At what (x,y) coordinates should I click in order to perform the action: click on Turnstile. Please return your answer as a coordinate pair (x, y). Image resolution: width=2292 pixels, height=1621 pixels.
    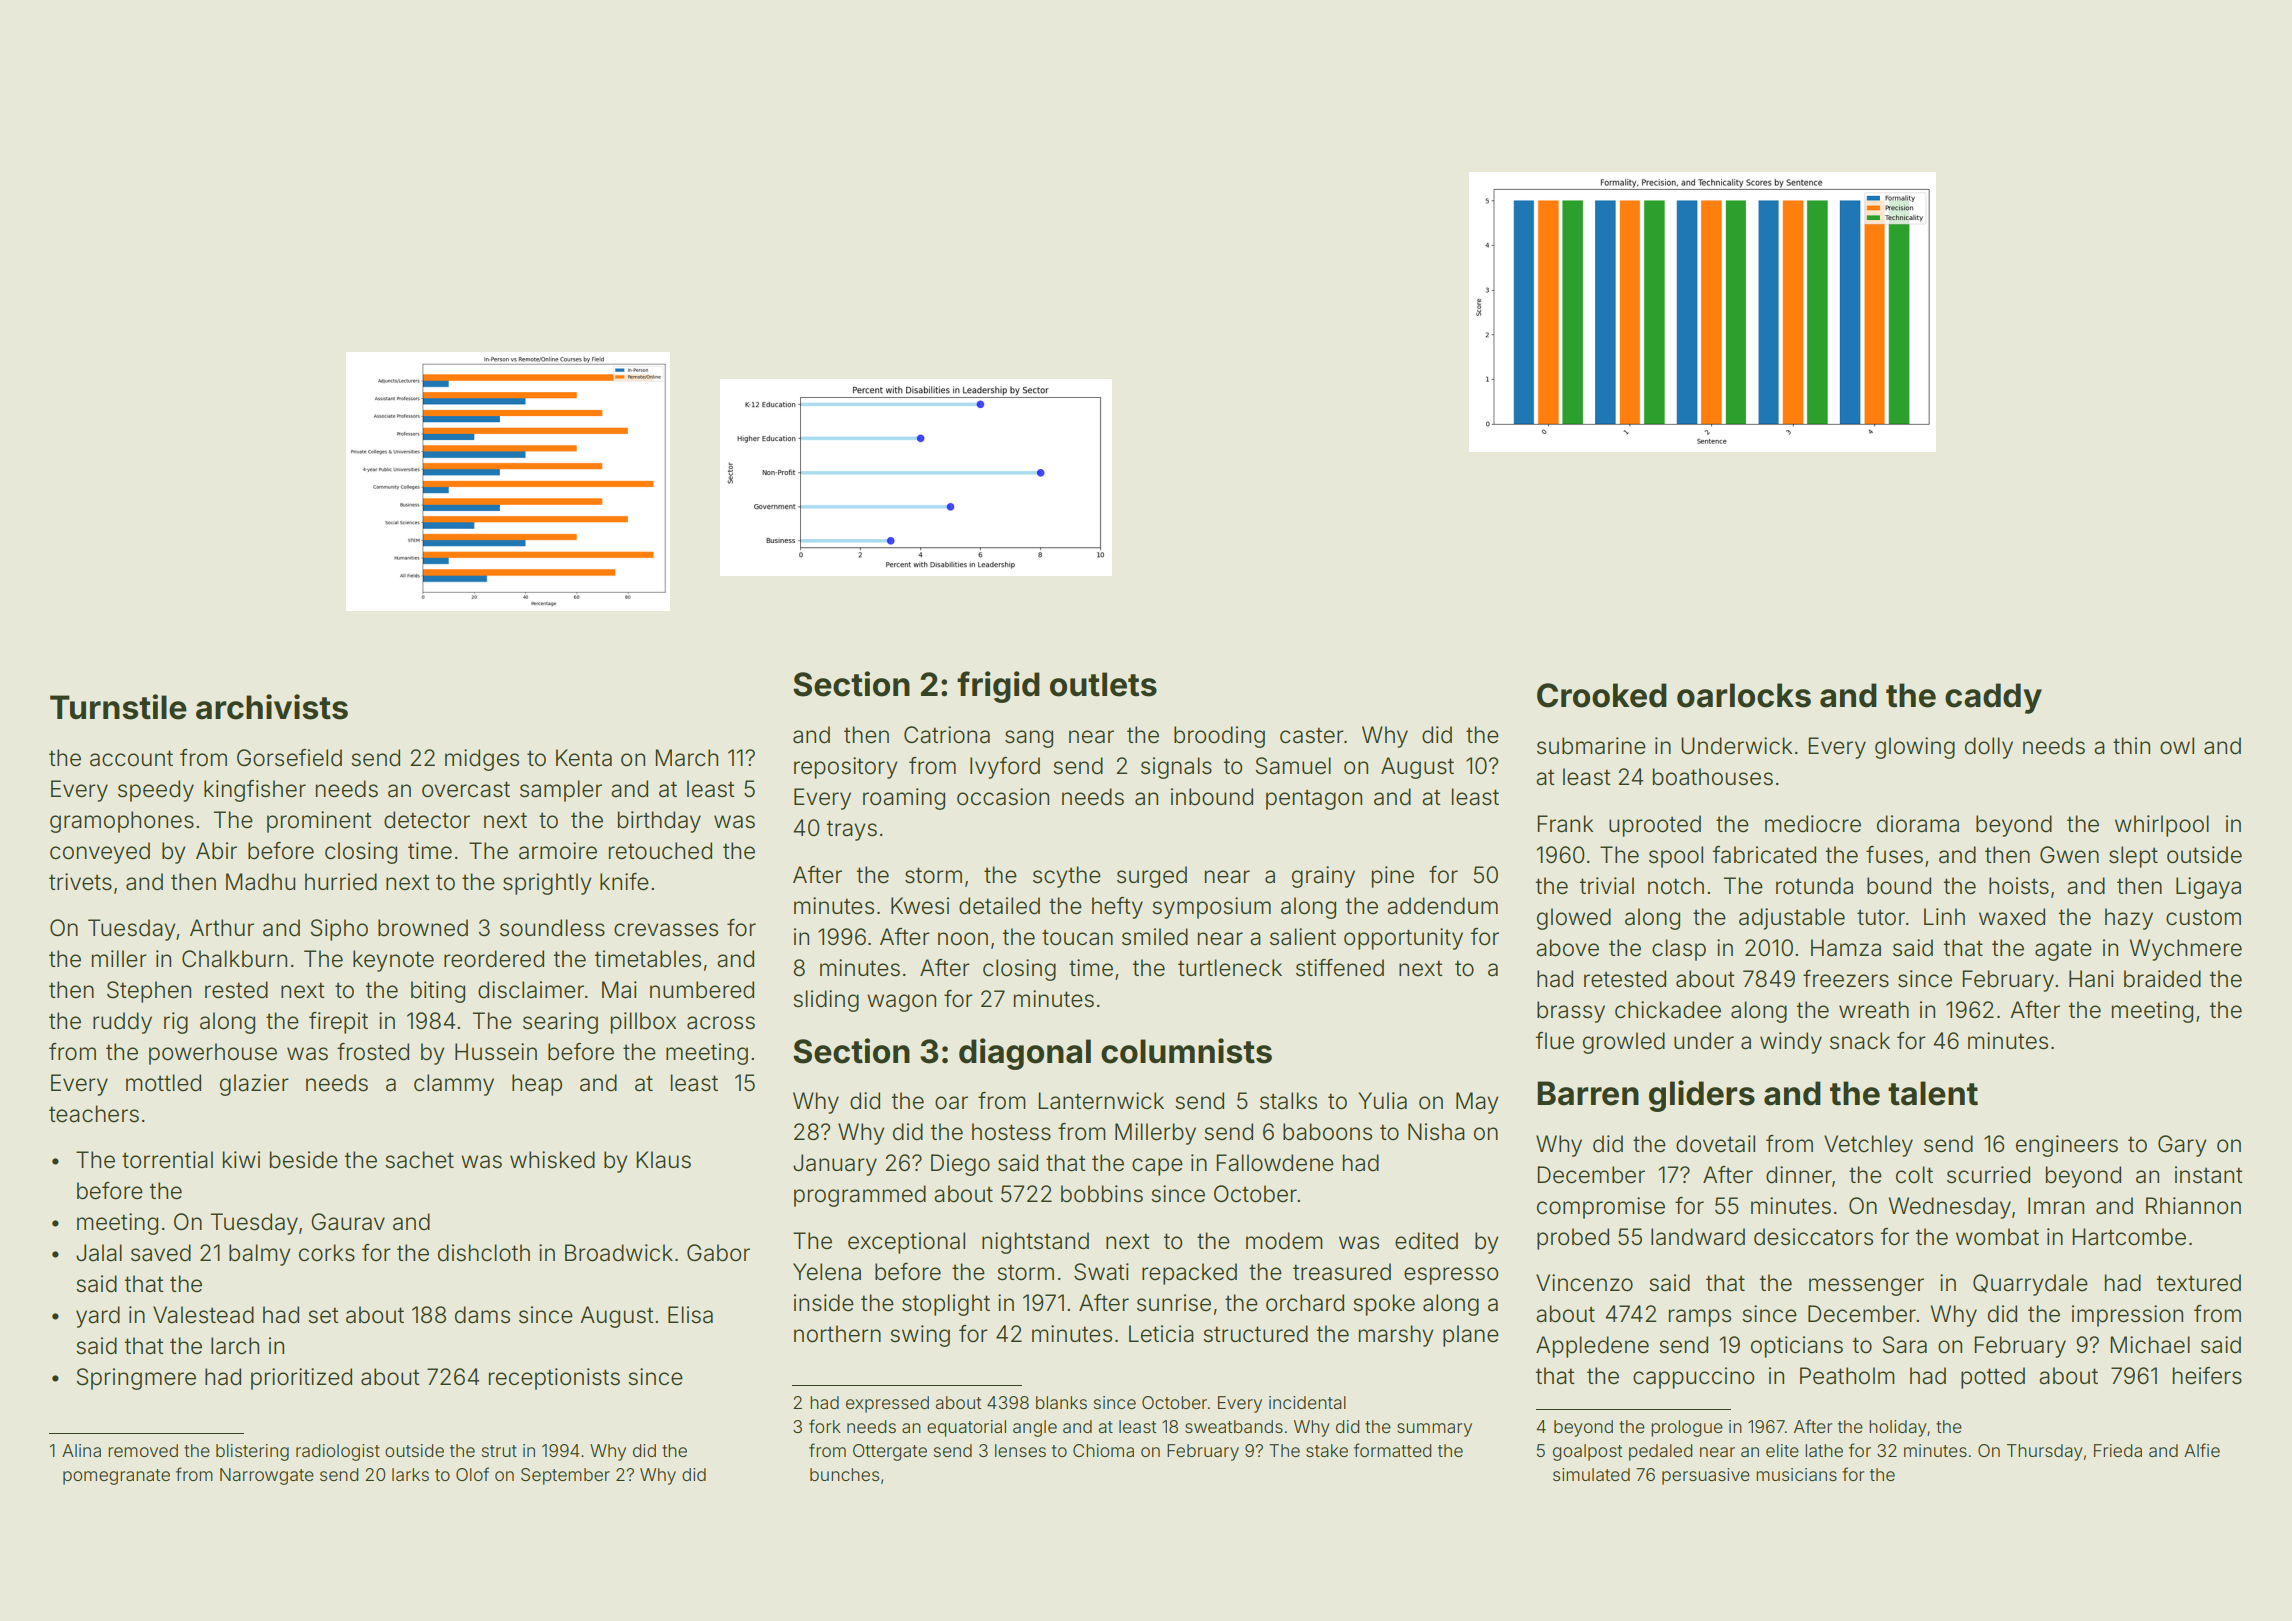
    Looking at the image, I should click on (118, 707).
